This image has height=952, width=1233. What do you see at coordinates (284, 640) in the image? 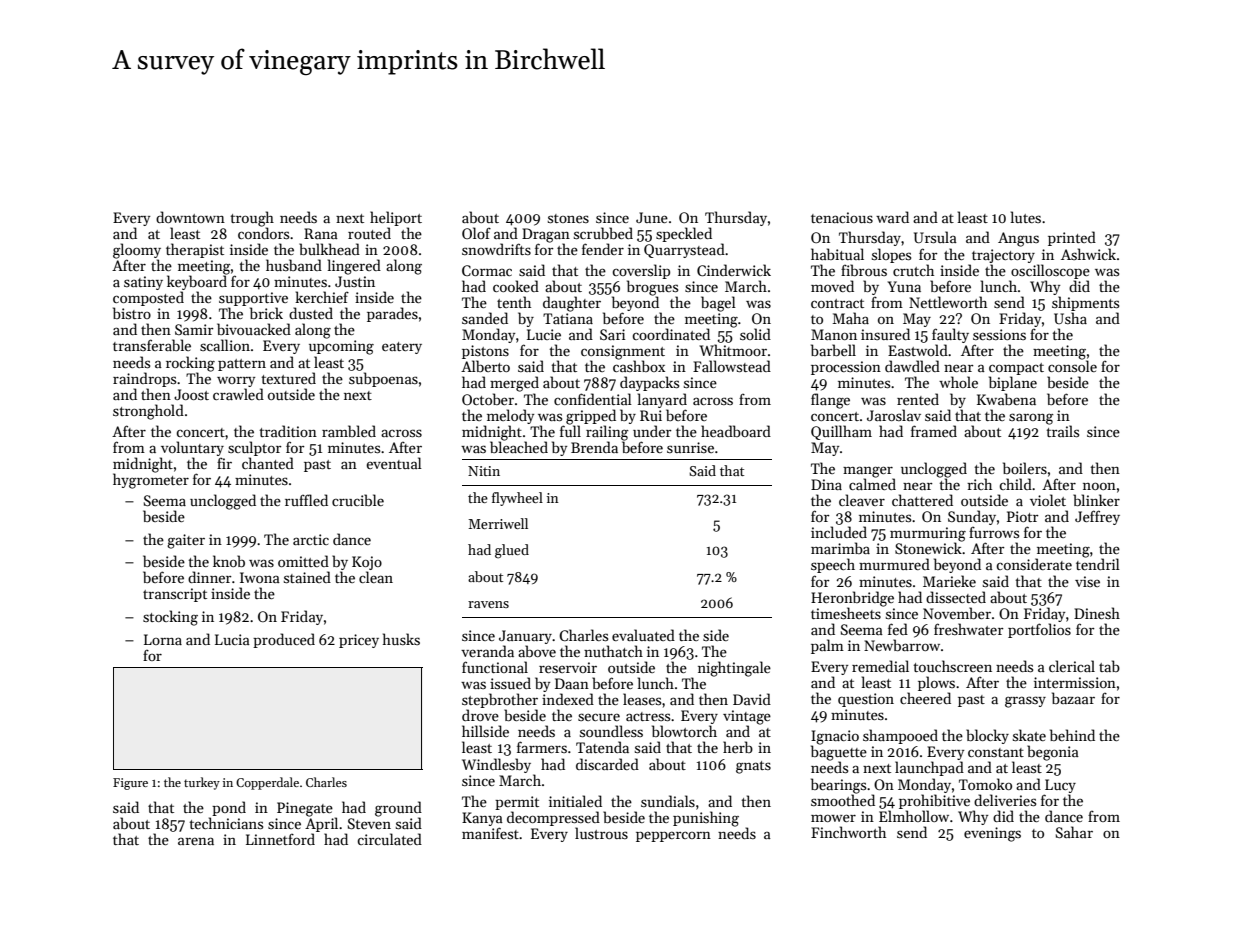
I see `produced` at bounding box center [284, 640].
